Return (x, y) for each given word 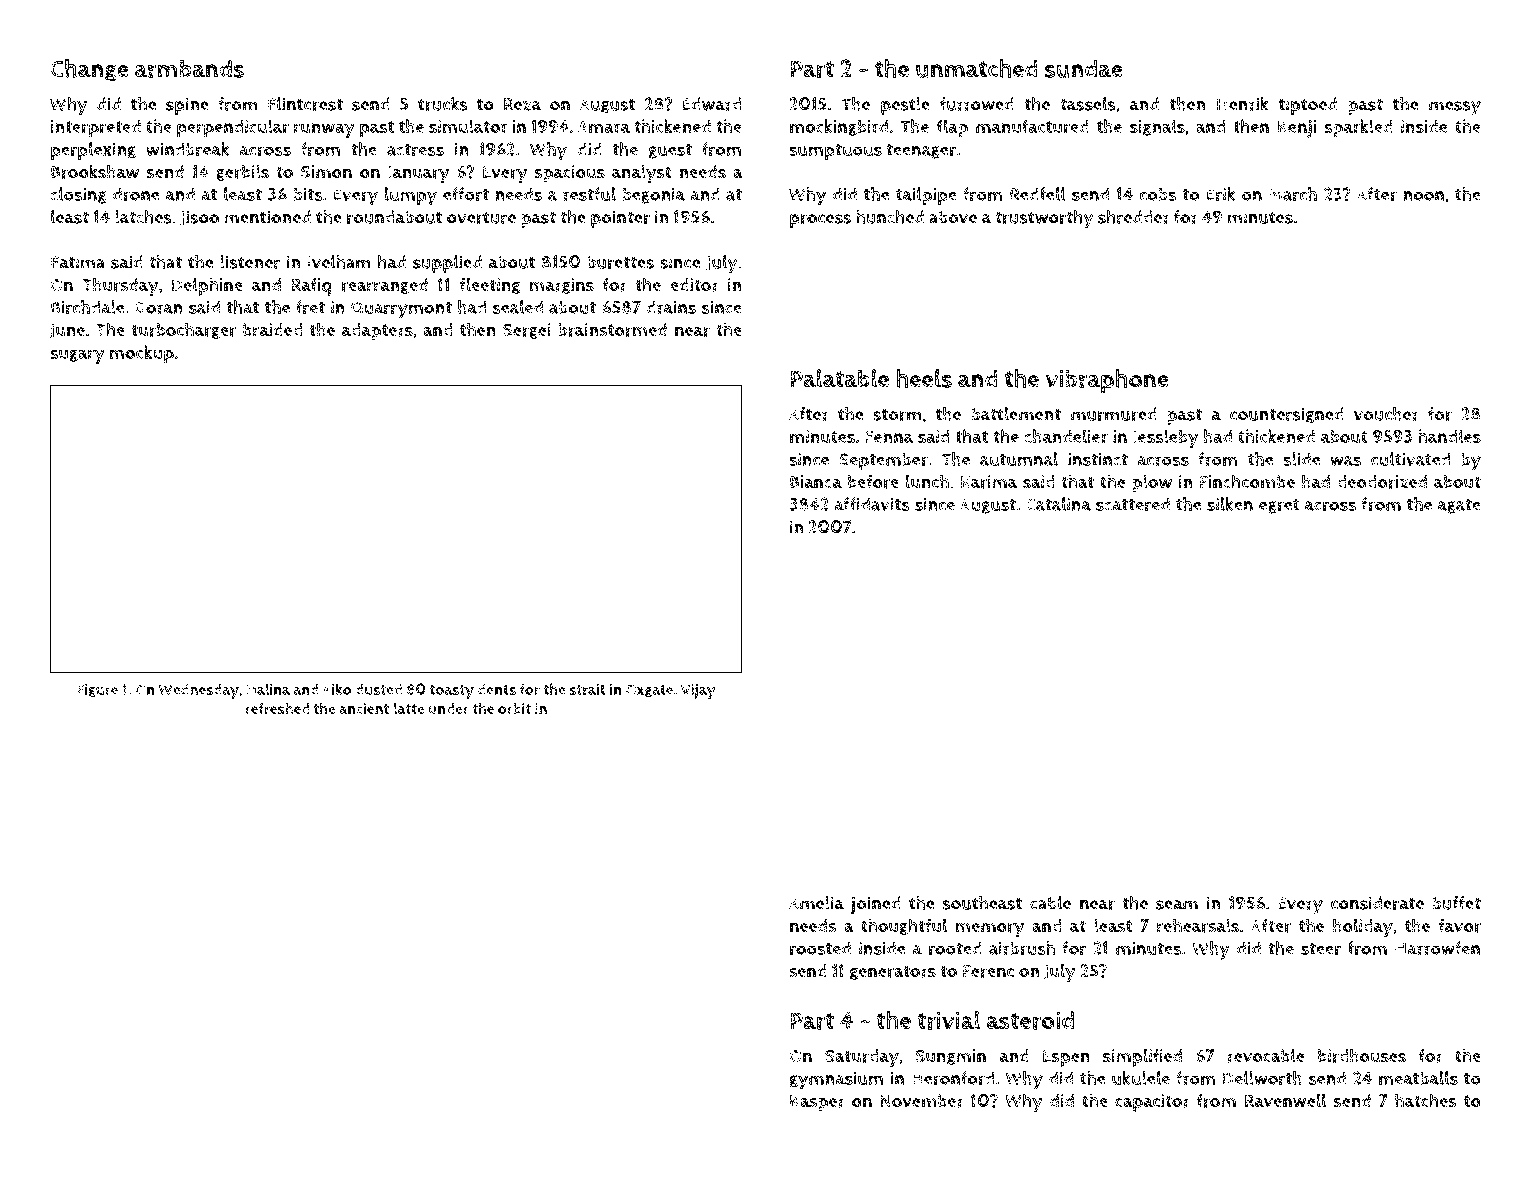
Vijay (698, 691)
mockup (142, 354)
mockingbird (839, 127)
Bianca (816, 481)
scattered (1133, 504)
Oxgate (649, 691)
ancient (364, 708)
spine (187, 106)
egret (1279, 506)
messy (1455, 108)
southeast (982, 903)
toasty (452, 692)
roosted (820, 948)
